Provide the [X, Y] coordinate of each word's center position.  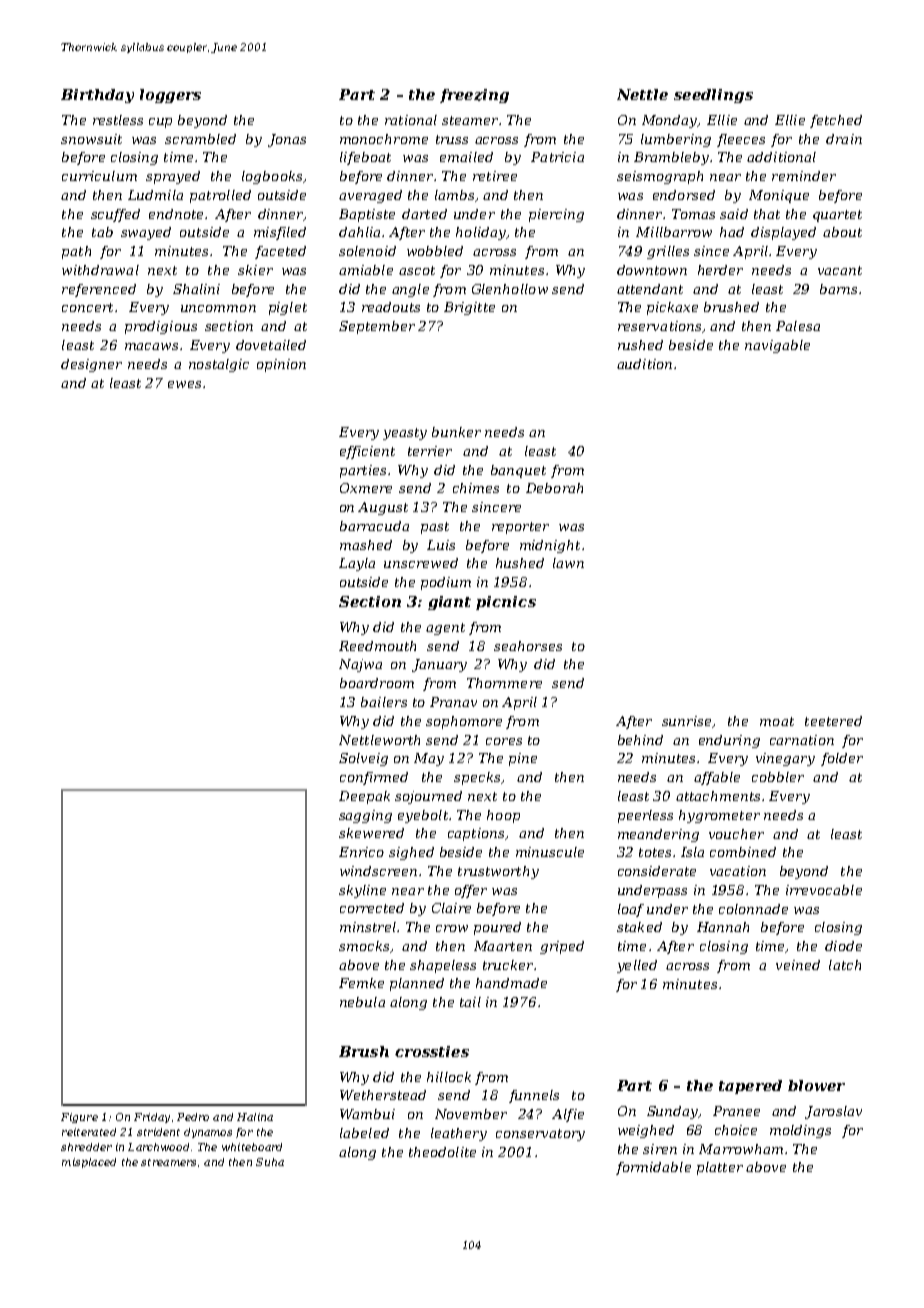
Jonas [287, 140]
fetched [836, 121]
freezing [474, 96]
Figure [79, 1118]
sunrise [686, 721]
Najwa [360, 665]
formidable [653, 1168]
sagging [365, 816]
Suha [270, 1162]
